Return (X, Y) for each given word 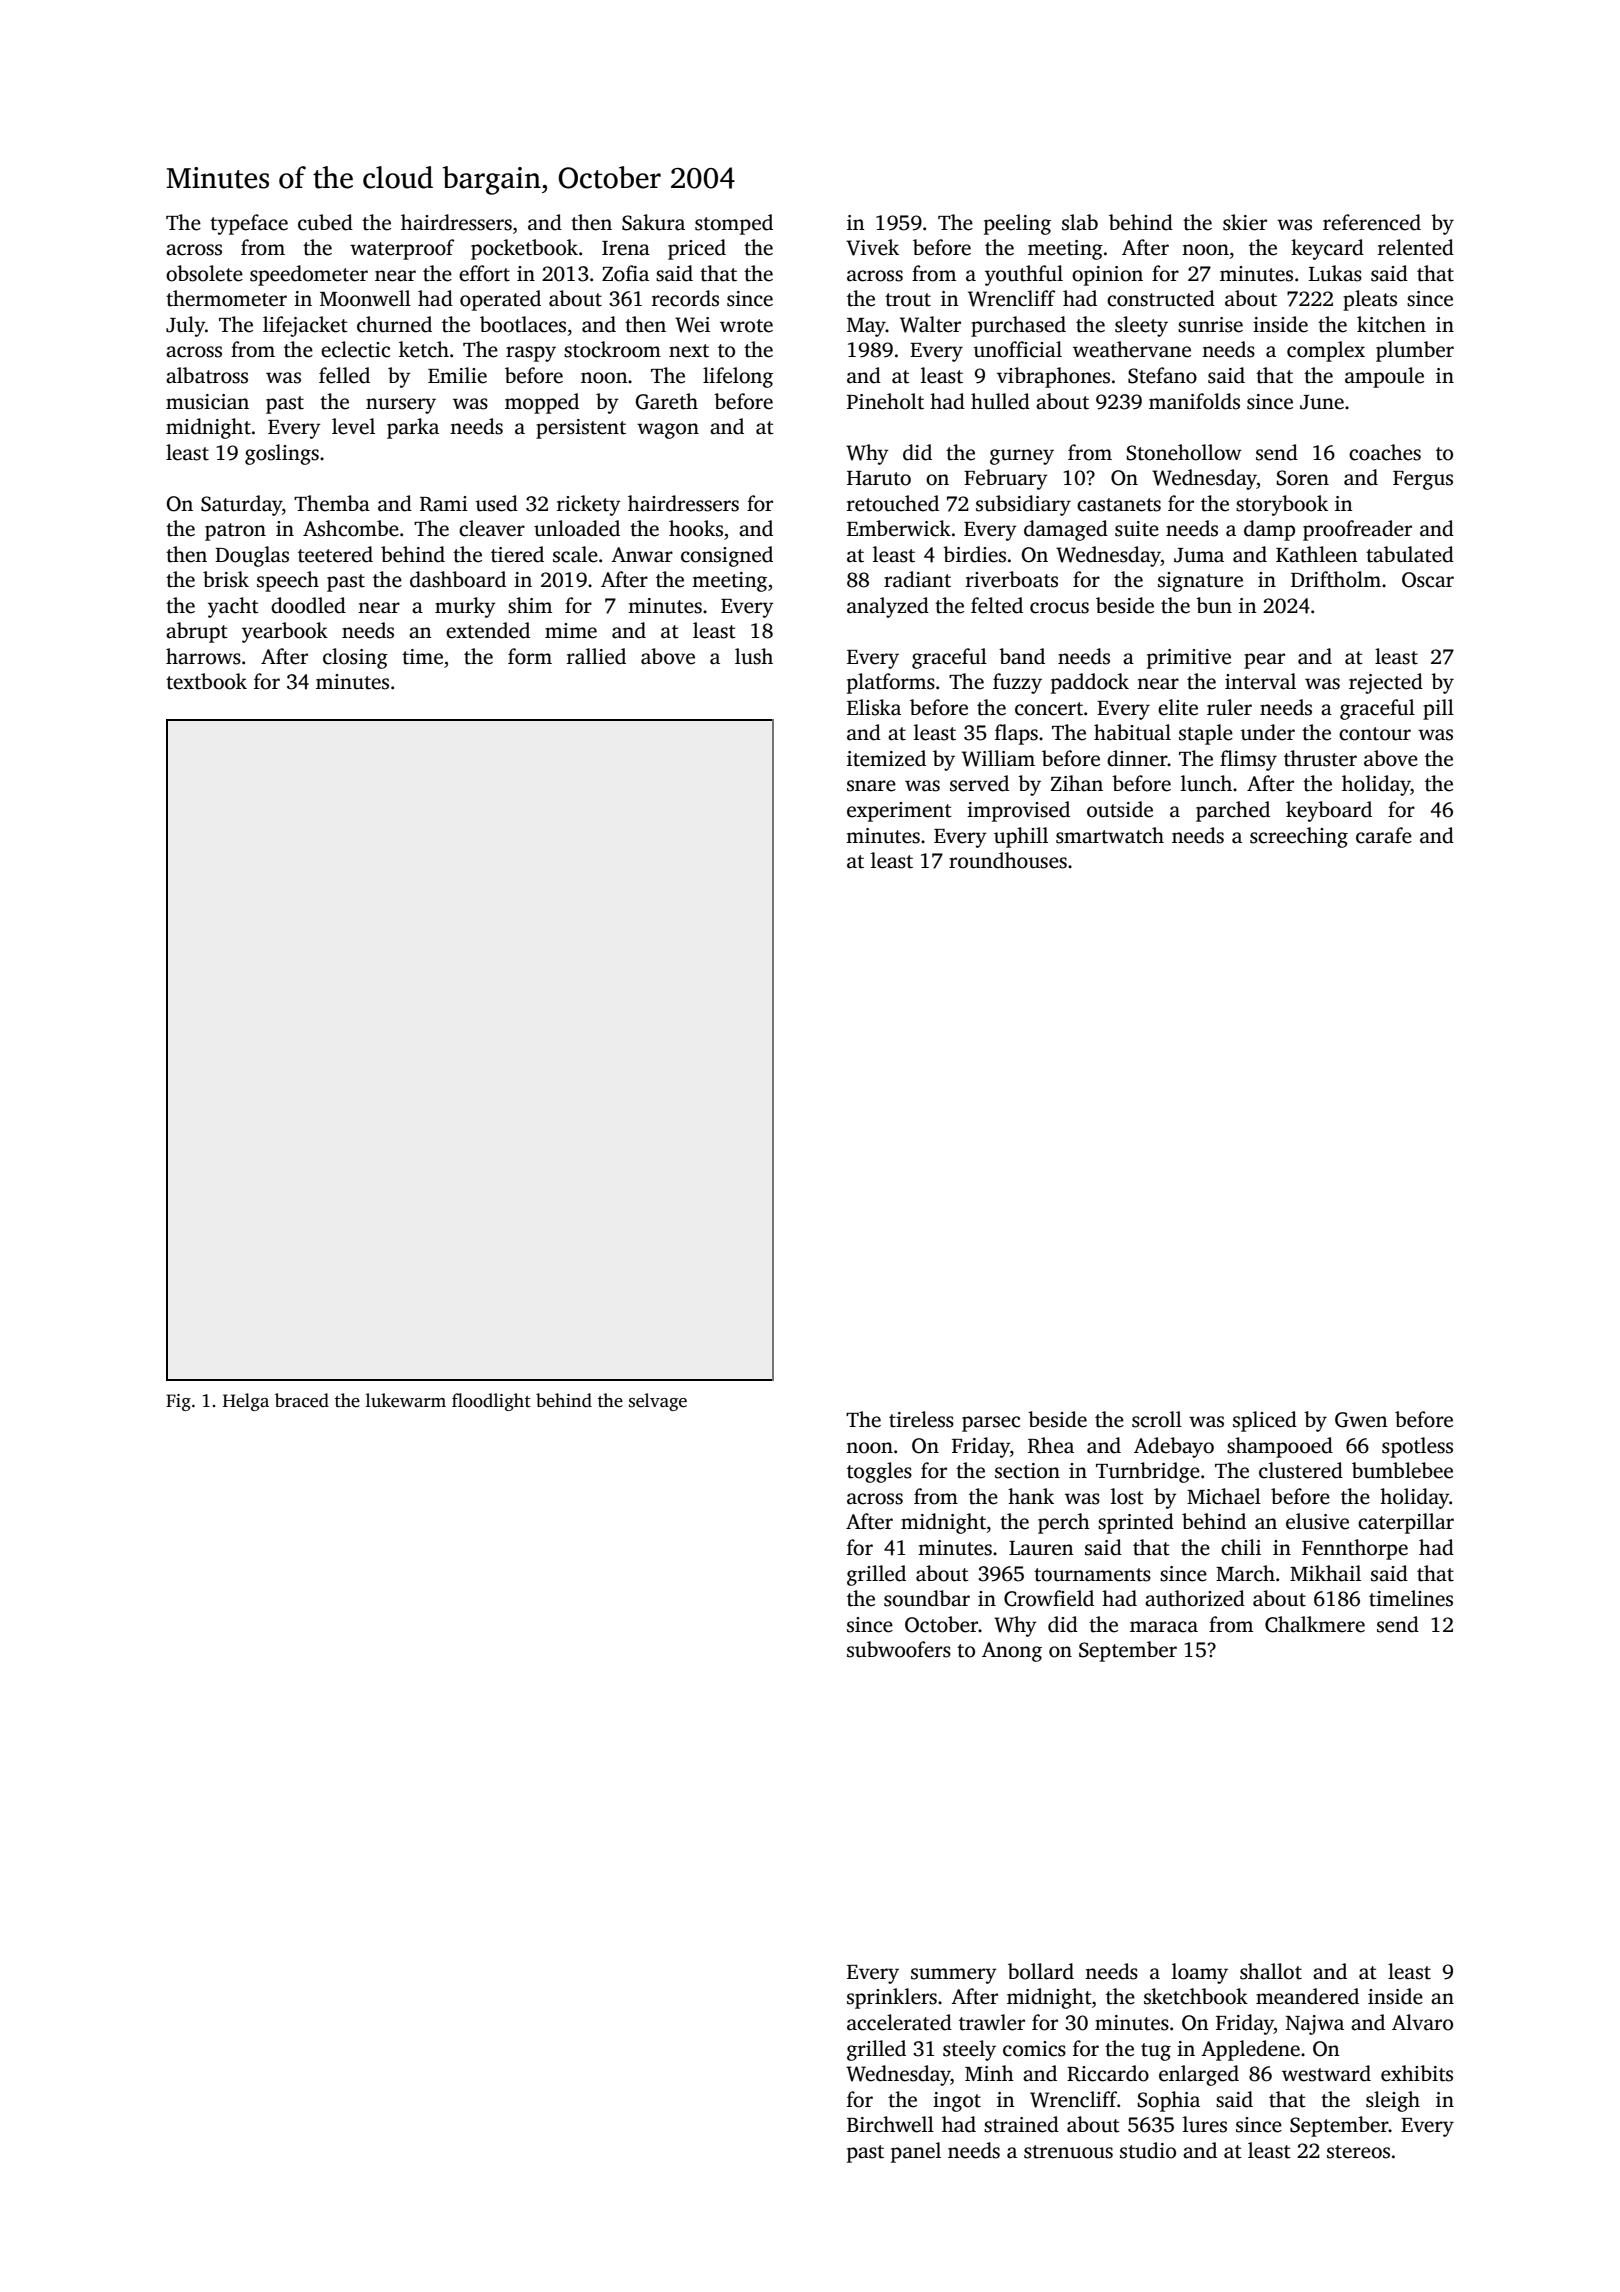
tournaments (1092, 1575)
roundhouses (1008, 860)
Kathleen (1317, 554)
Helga (246, 1402)
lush (754, 656)
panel (916, 2152)
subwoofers (899, 1649)
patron (235, 532)
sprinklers (892, 1998)
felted (997, 605)
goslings (282, 454)
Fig (178, 1402)
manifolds (1194, 401)
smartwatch (1110, 835)
